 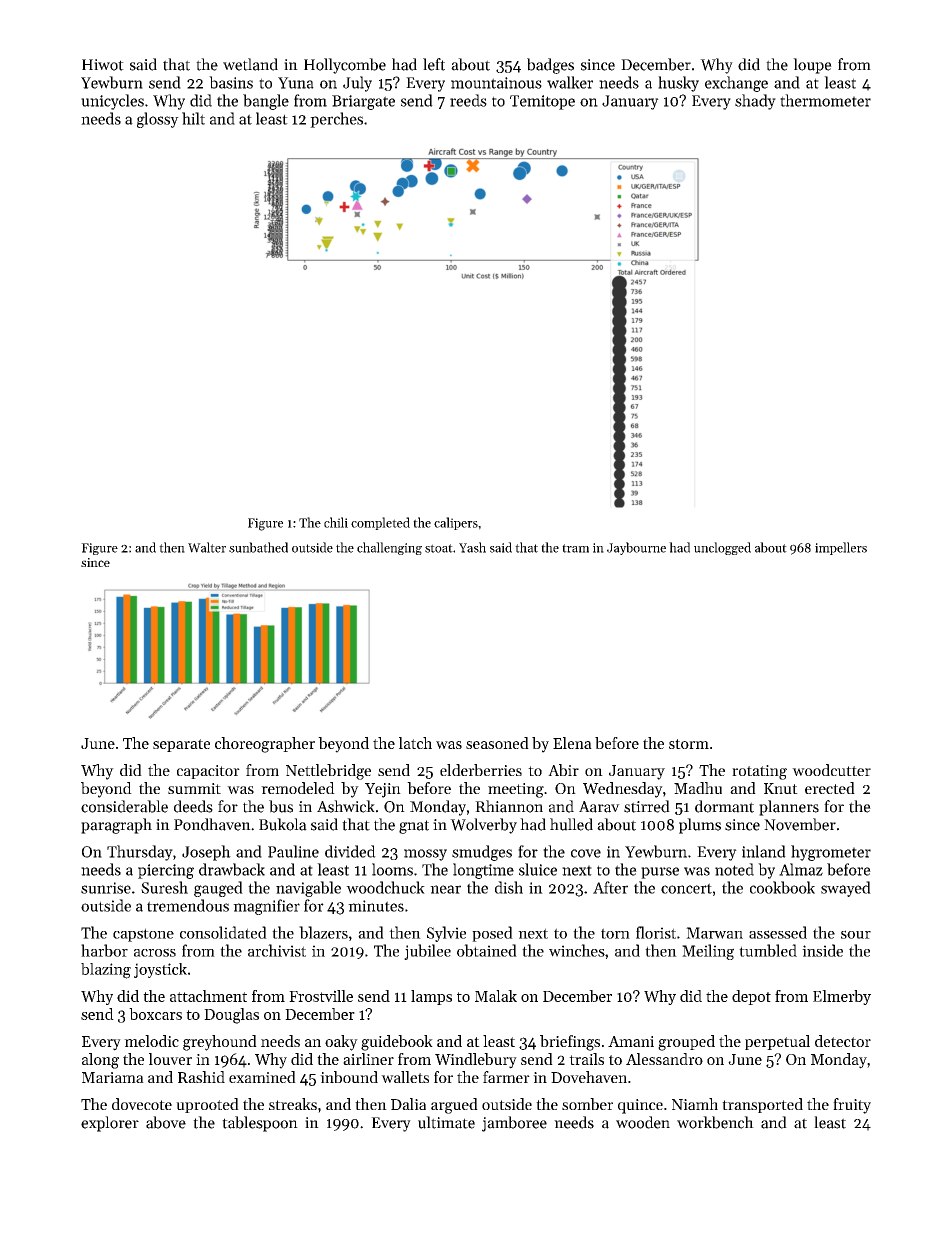 I want to click on obtained, so click(x=487, y=950).
